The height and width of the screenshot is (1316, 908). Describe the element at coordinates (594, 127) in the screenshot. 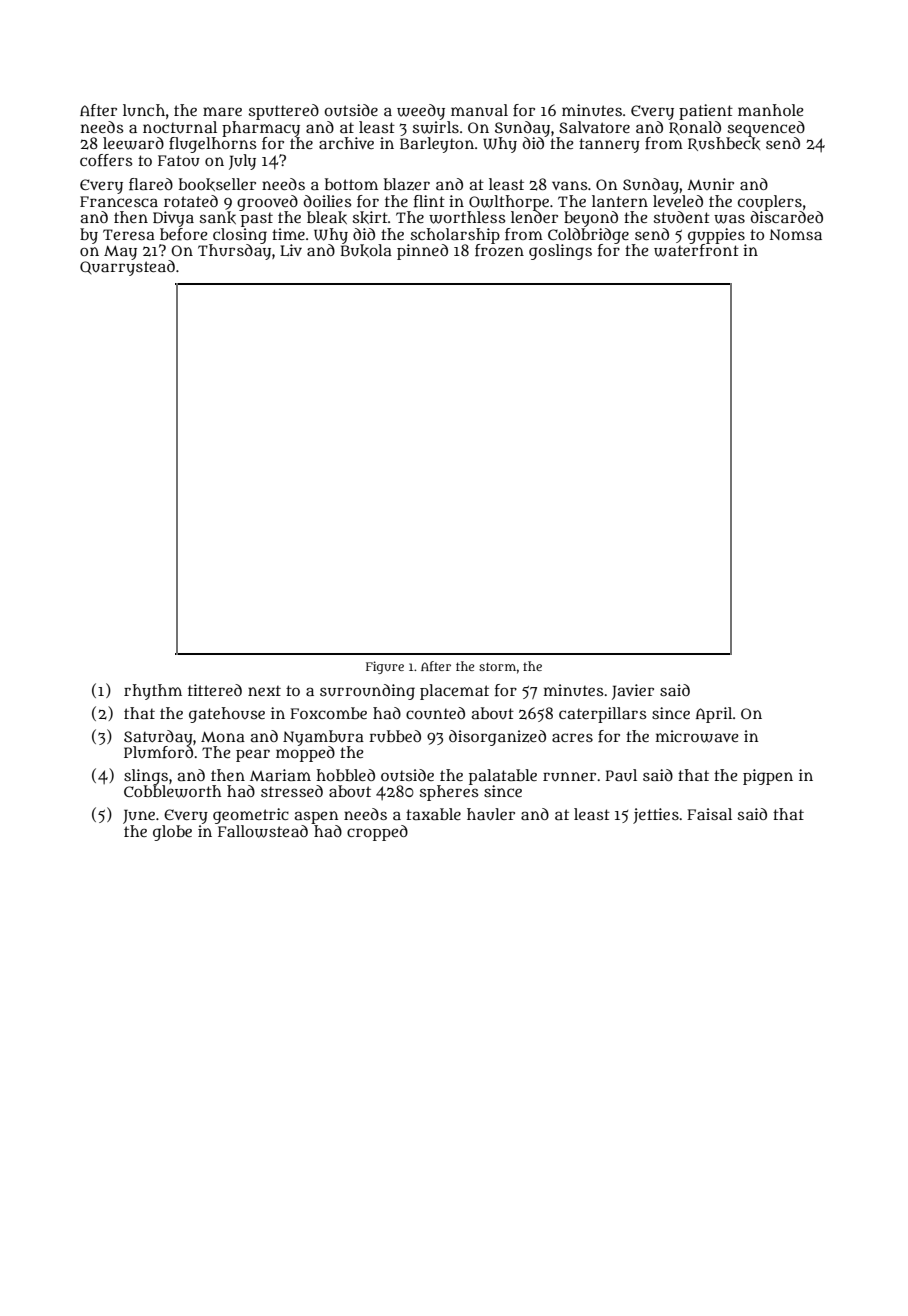

I see `Salvatore` at that location.
